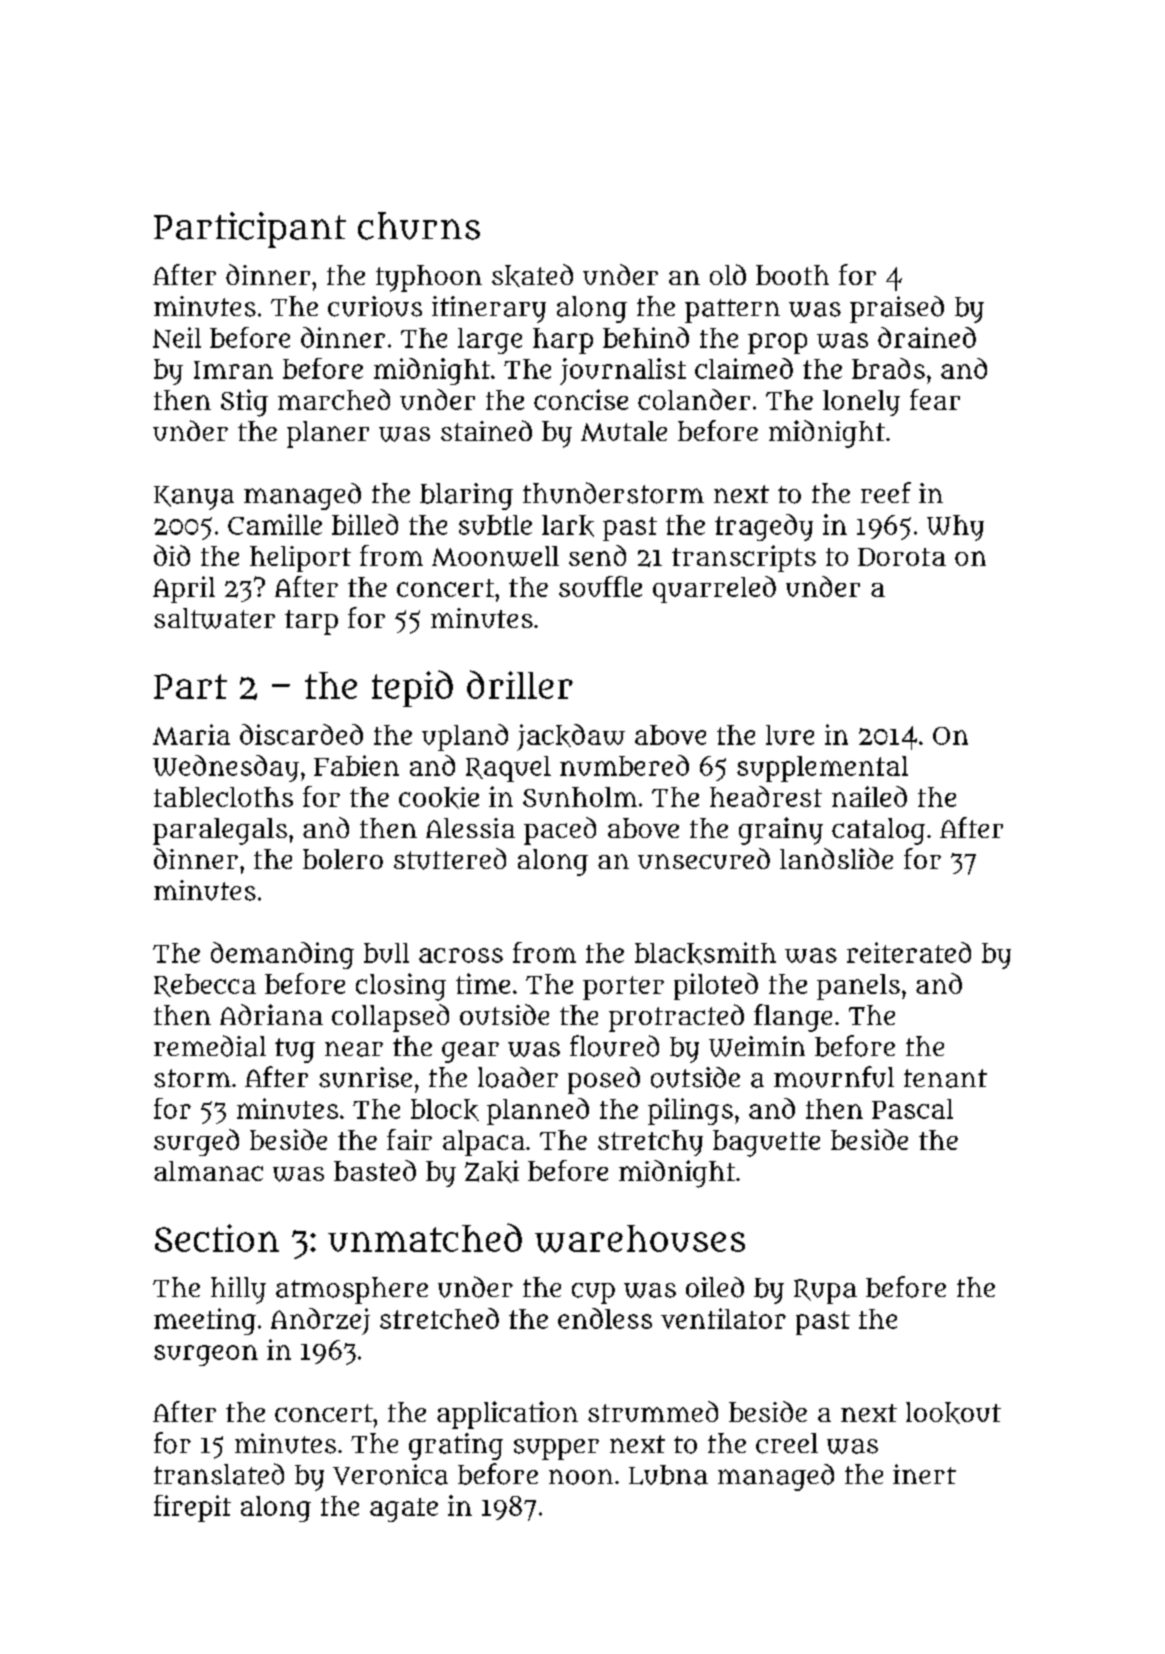 The width and height of the document is (1165, 1654). What do you see at coordinates (386, 953) in the document?
I see `bull` at bounding box center [386, 953].
